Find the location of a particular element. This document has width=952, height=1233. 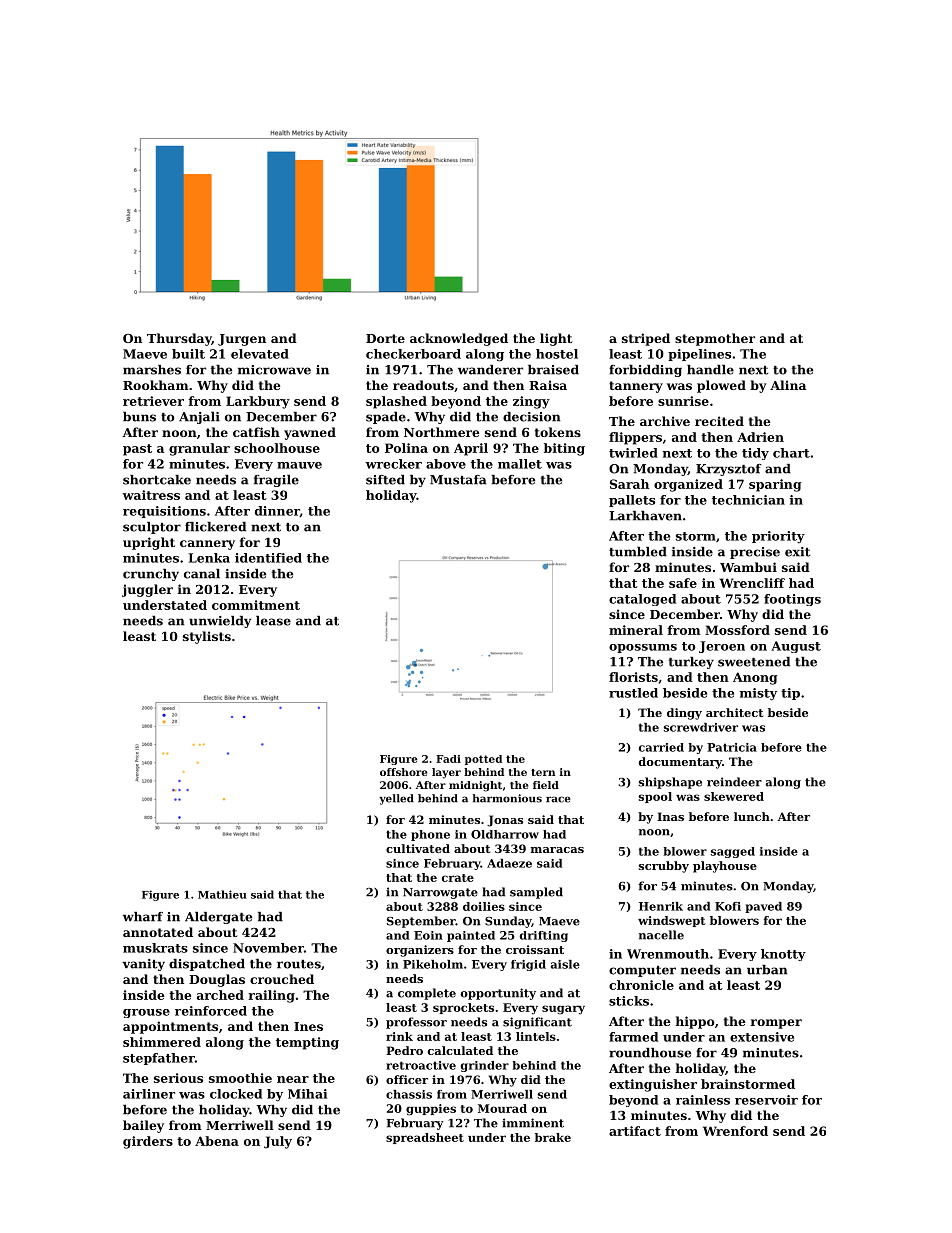

extensive is located at coordinates (762, 1037).
